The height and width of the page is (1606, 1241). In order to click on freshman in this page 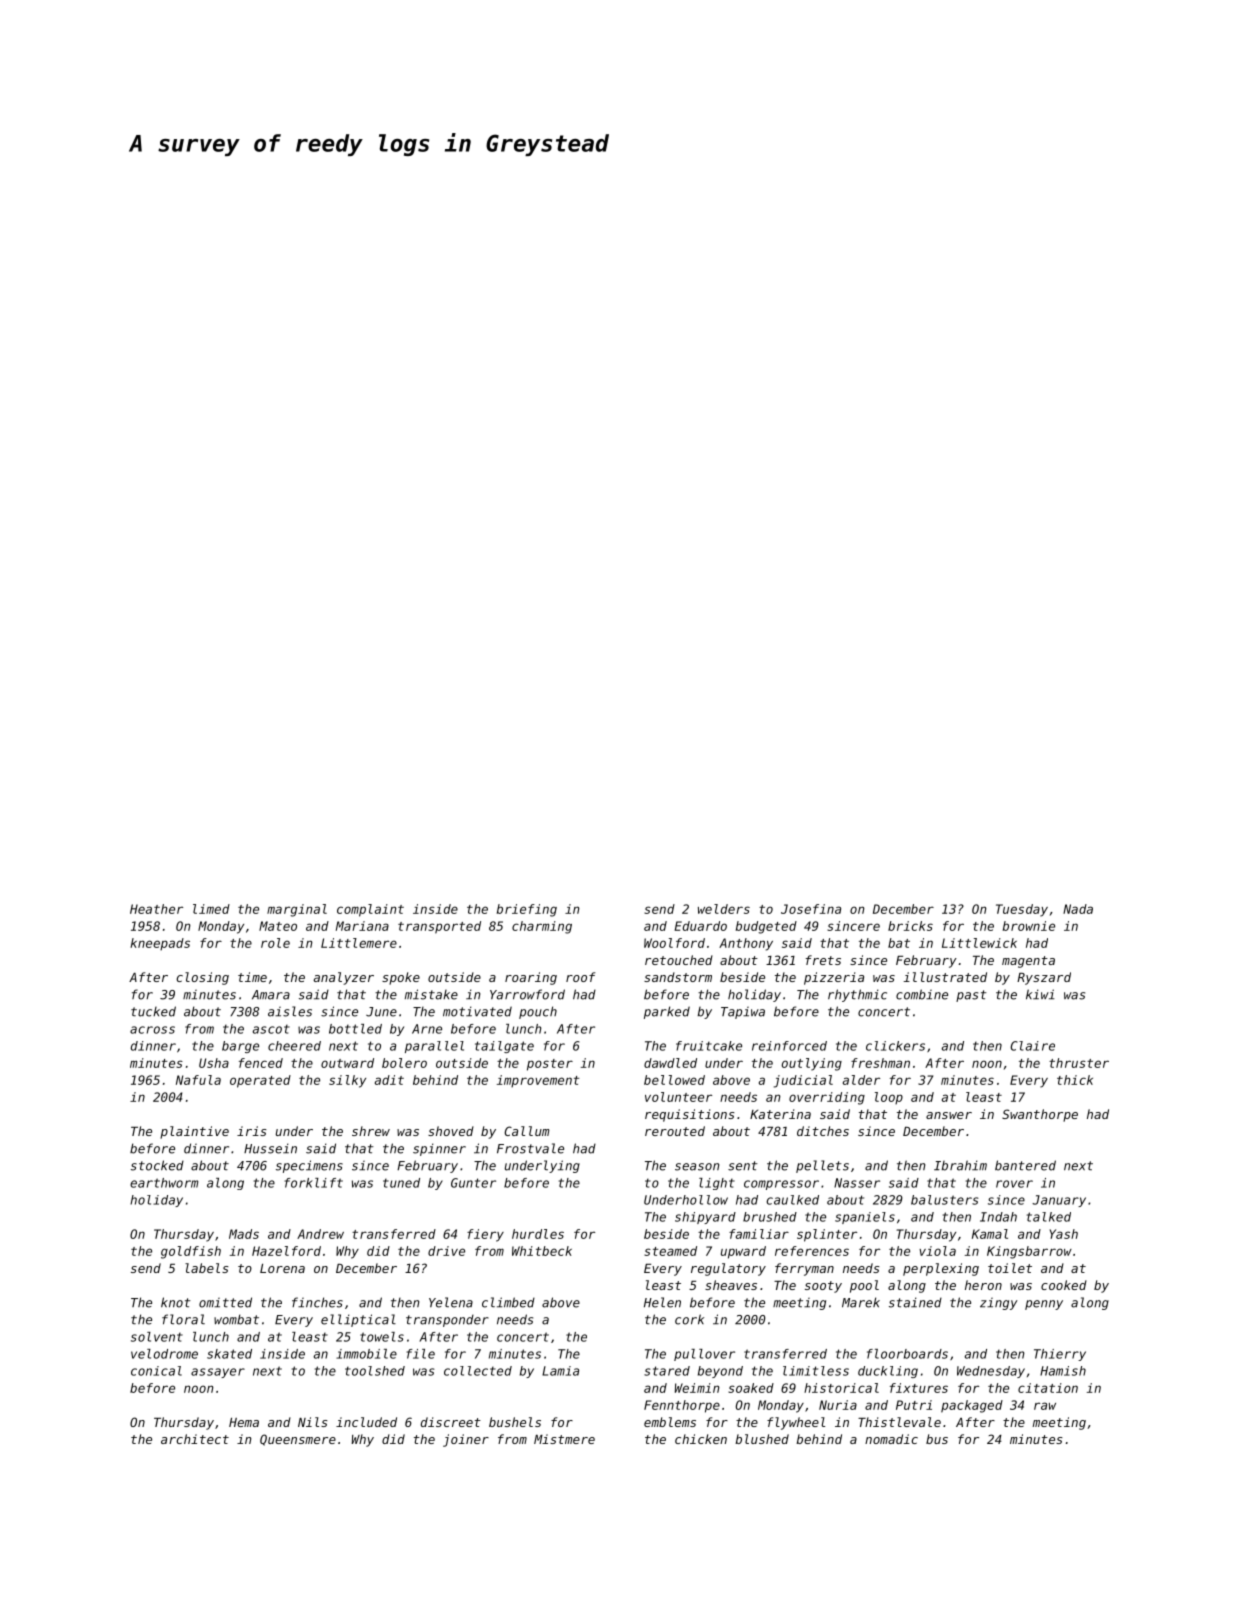, I will do `click(880, 1063)`.
